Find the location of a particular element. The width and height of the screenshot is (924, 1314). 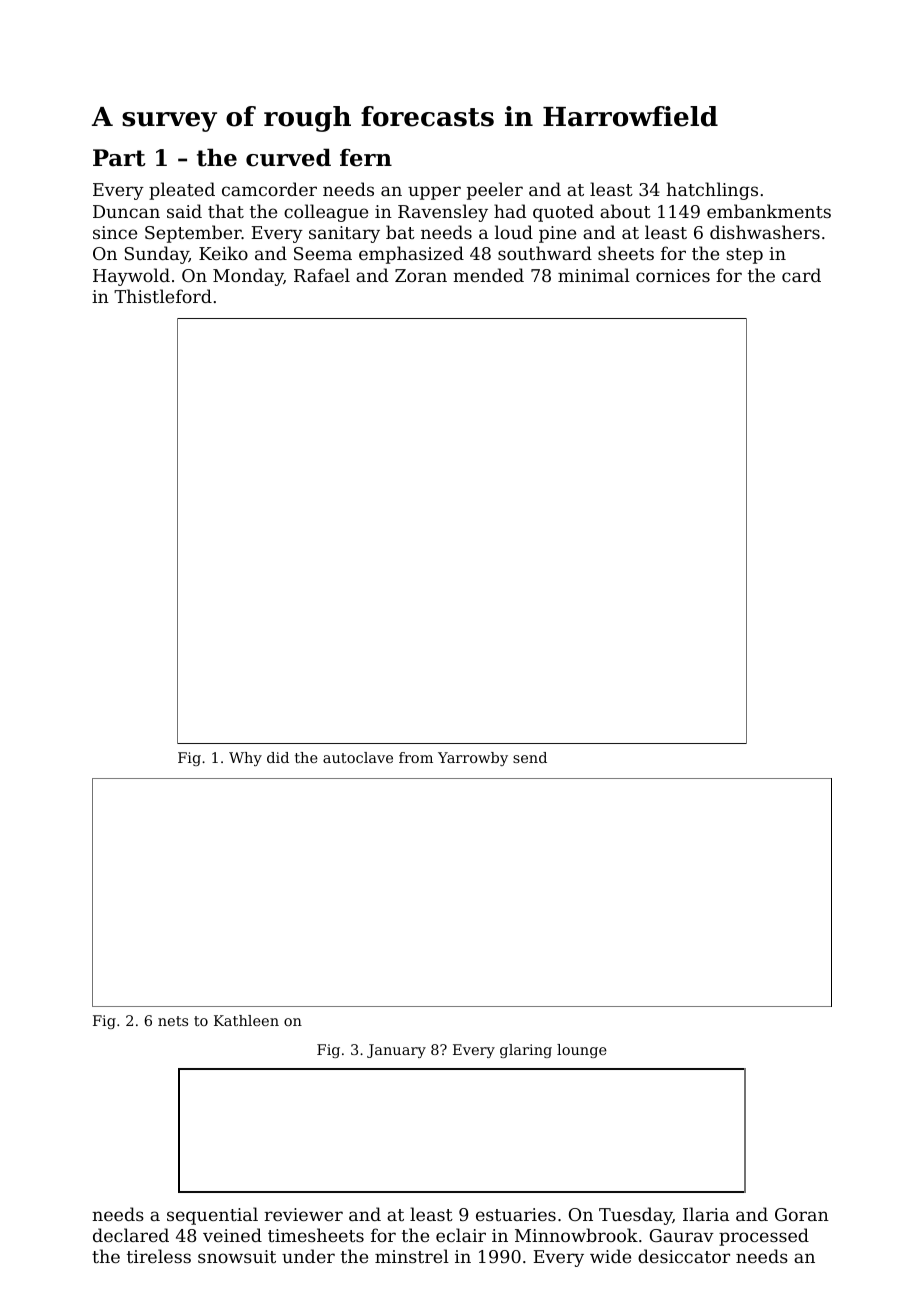

embankments is located at coordinates (769, 211).
